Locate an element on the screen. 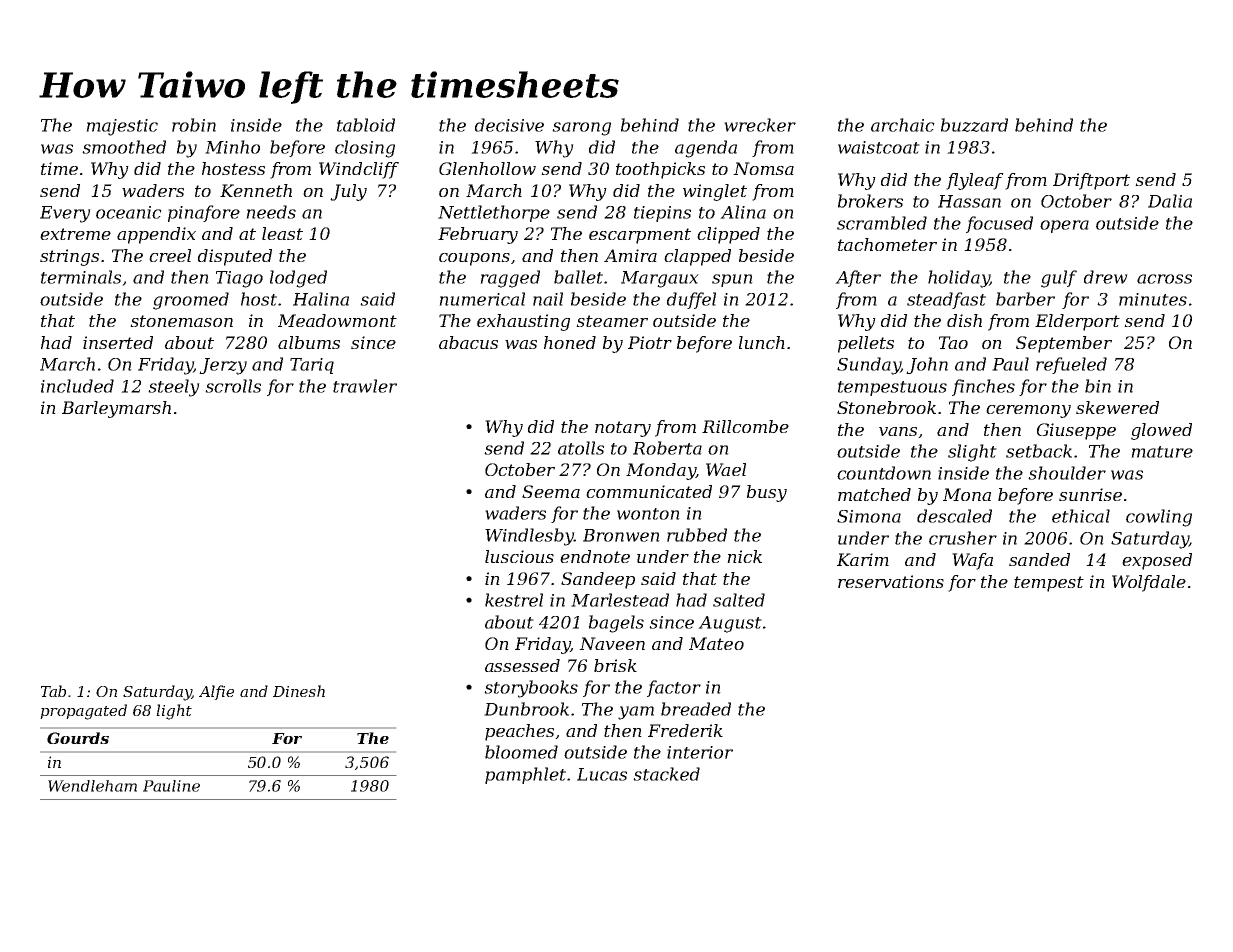  interior is located at coordinates (700, 752).
